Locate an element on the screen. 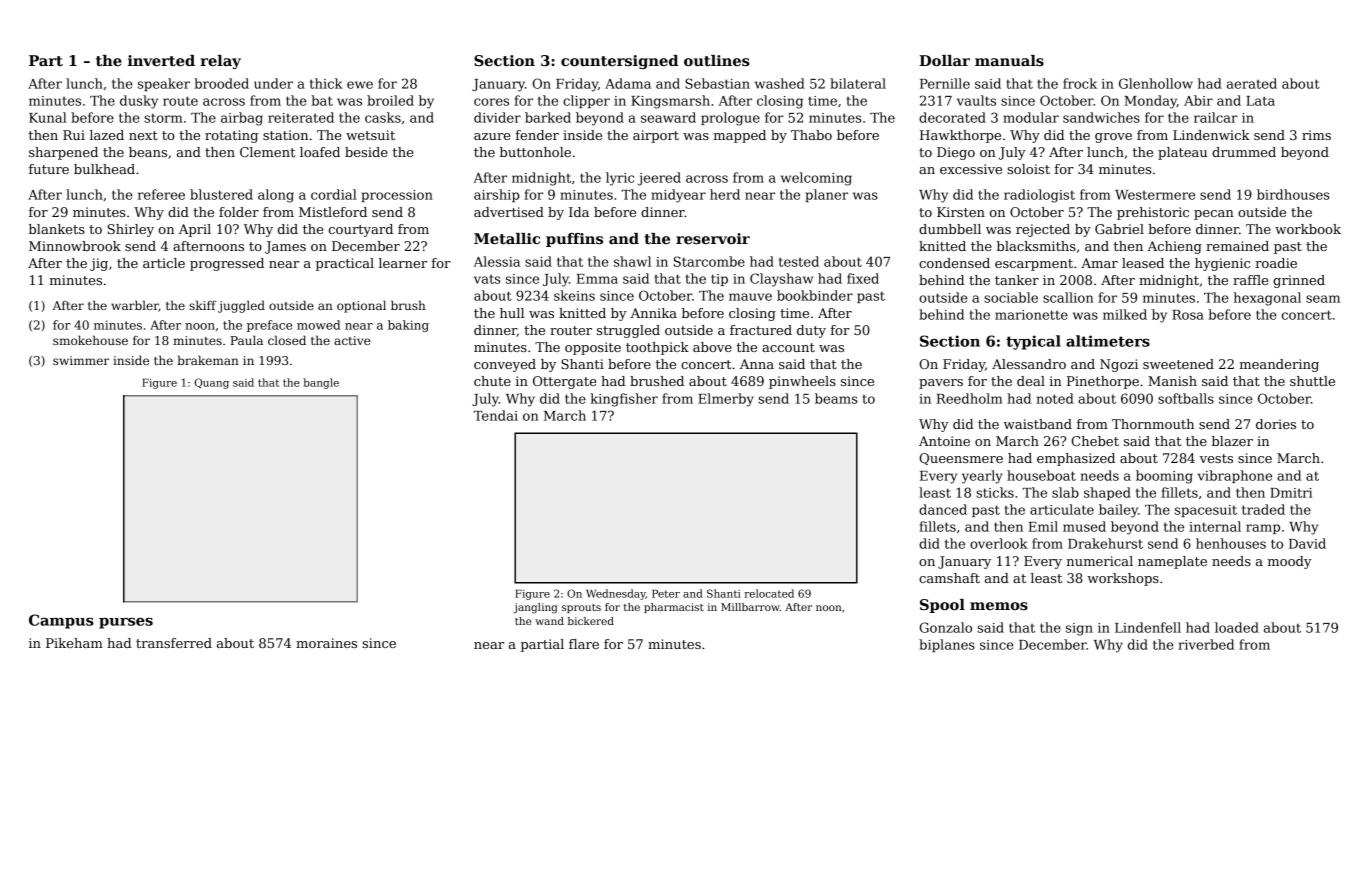  birdhouses is located at coordinates (1293, 194).
